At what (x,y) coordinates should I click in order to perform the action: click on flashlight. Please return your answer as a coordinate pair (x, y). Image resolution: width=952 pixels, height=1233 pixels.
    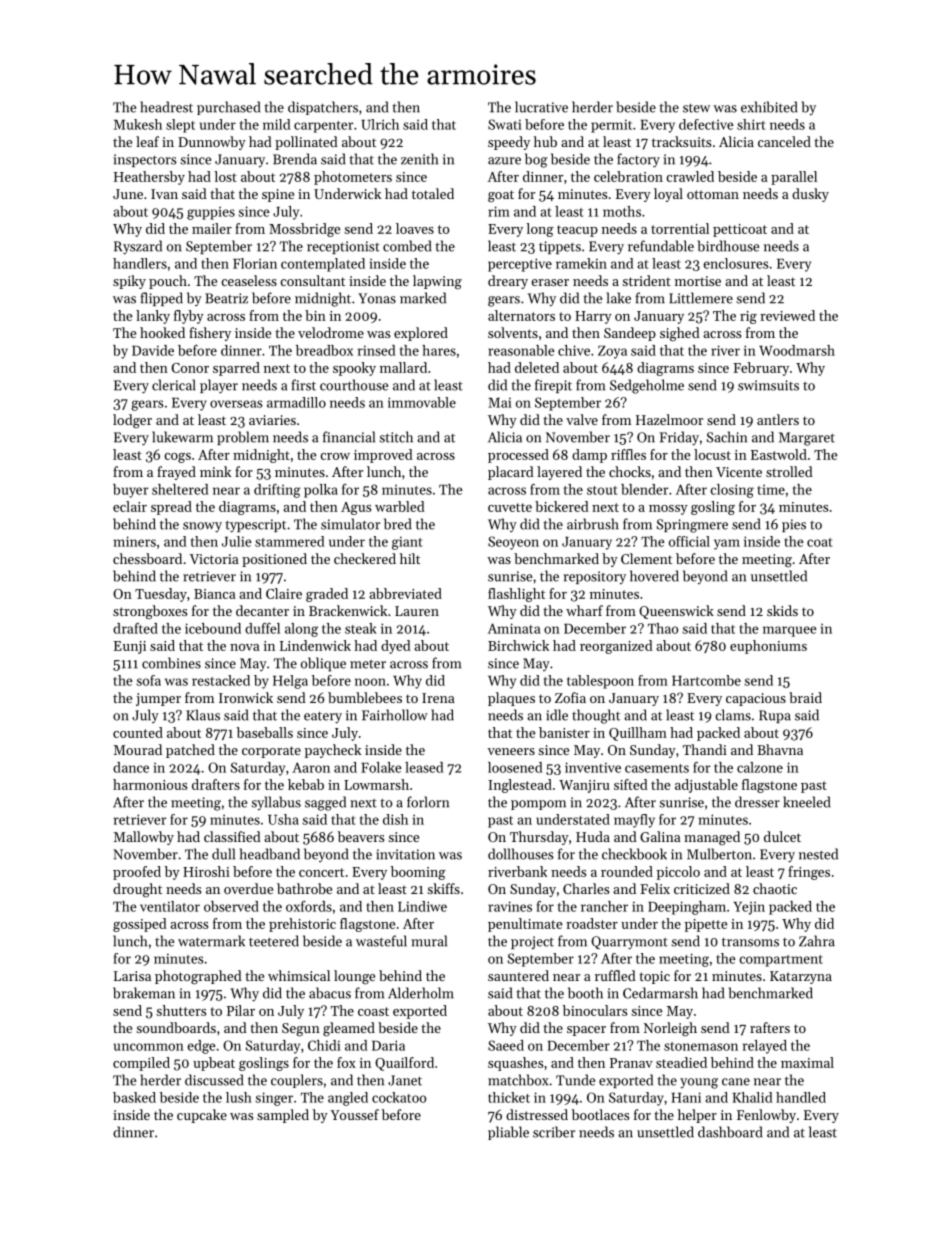
    Looking at the image, I should click on (516, 595).
